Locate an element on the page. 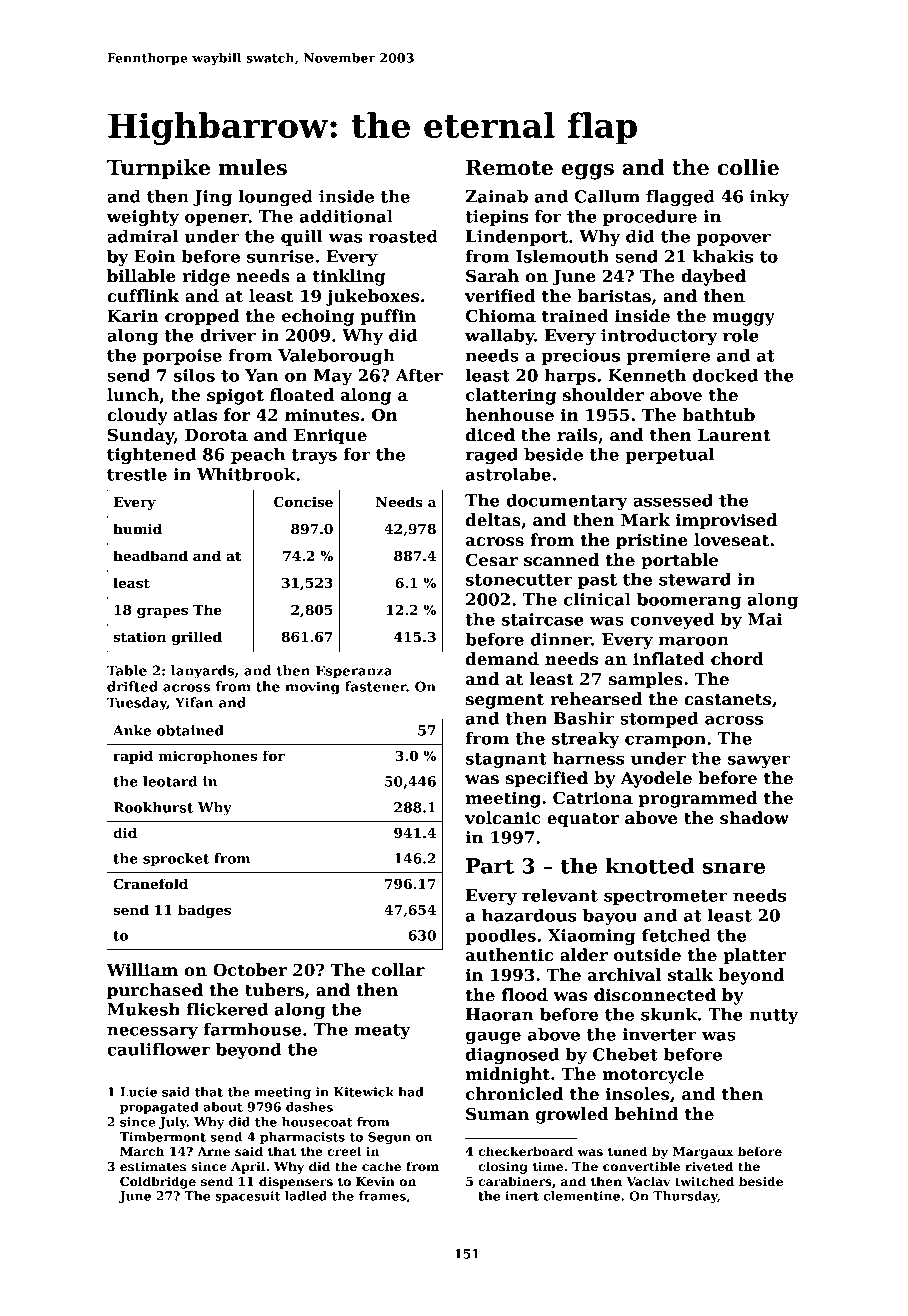 The image size is (908, 1316). October is located at coordinates (250, 970).
